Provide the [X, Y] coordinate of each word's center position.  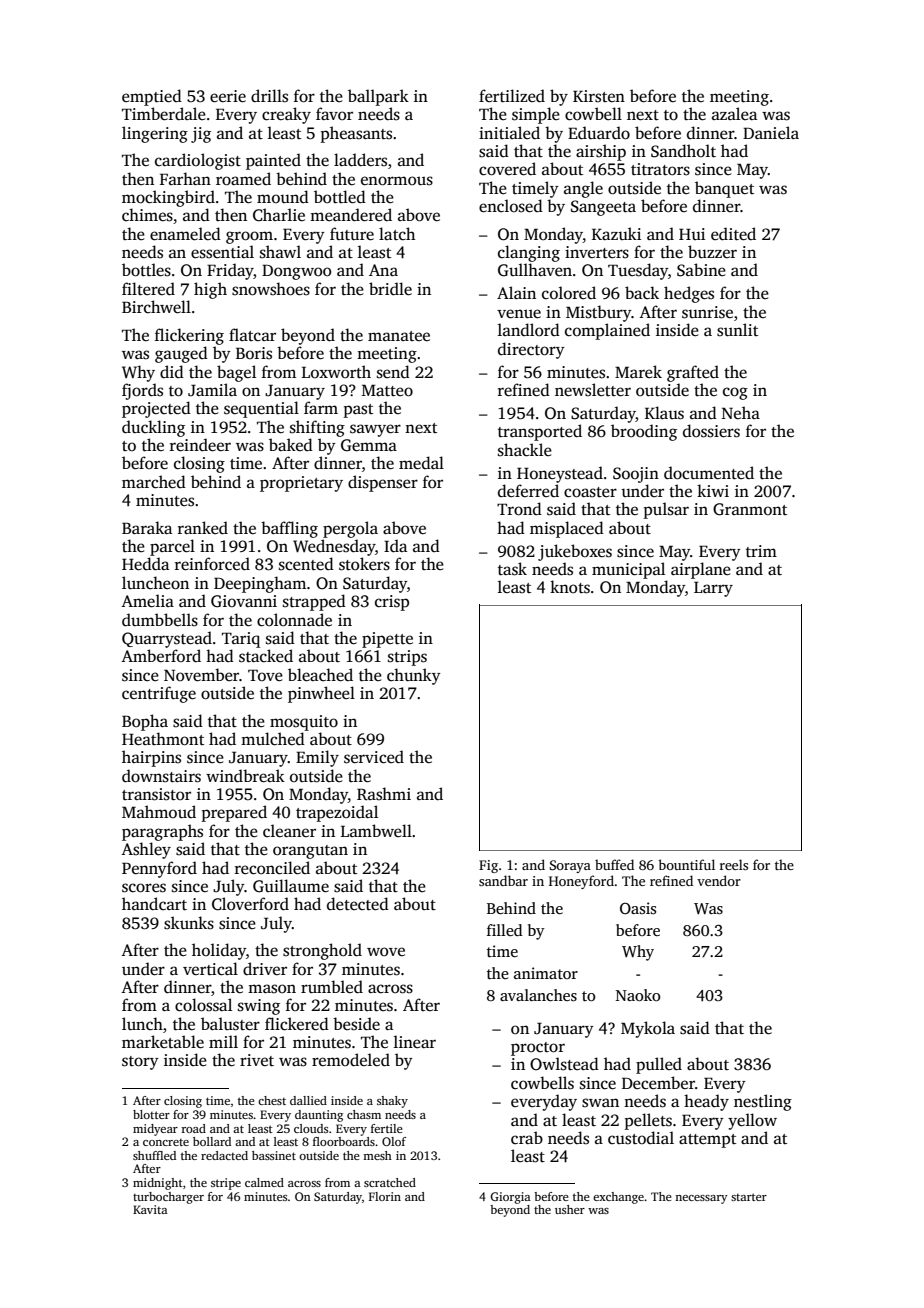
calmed [264, 1182]
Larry [713, 589]
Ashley [146, 850]
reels [734, 864]
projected [156, 409]
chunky [414, 676]
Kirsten [599, 96]
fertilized [512, 96]
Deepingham [260, 584]
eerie [228, 96]
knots [570, 587]
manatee [399, 336]
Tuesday [638, 271]
